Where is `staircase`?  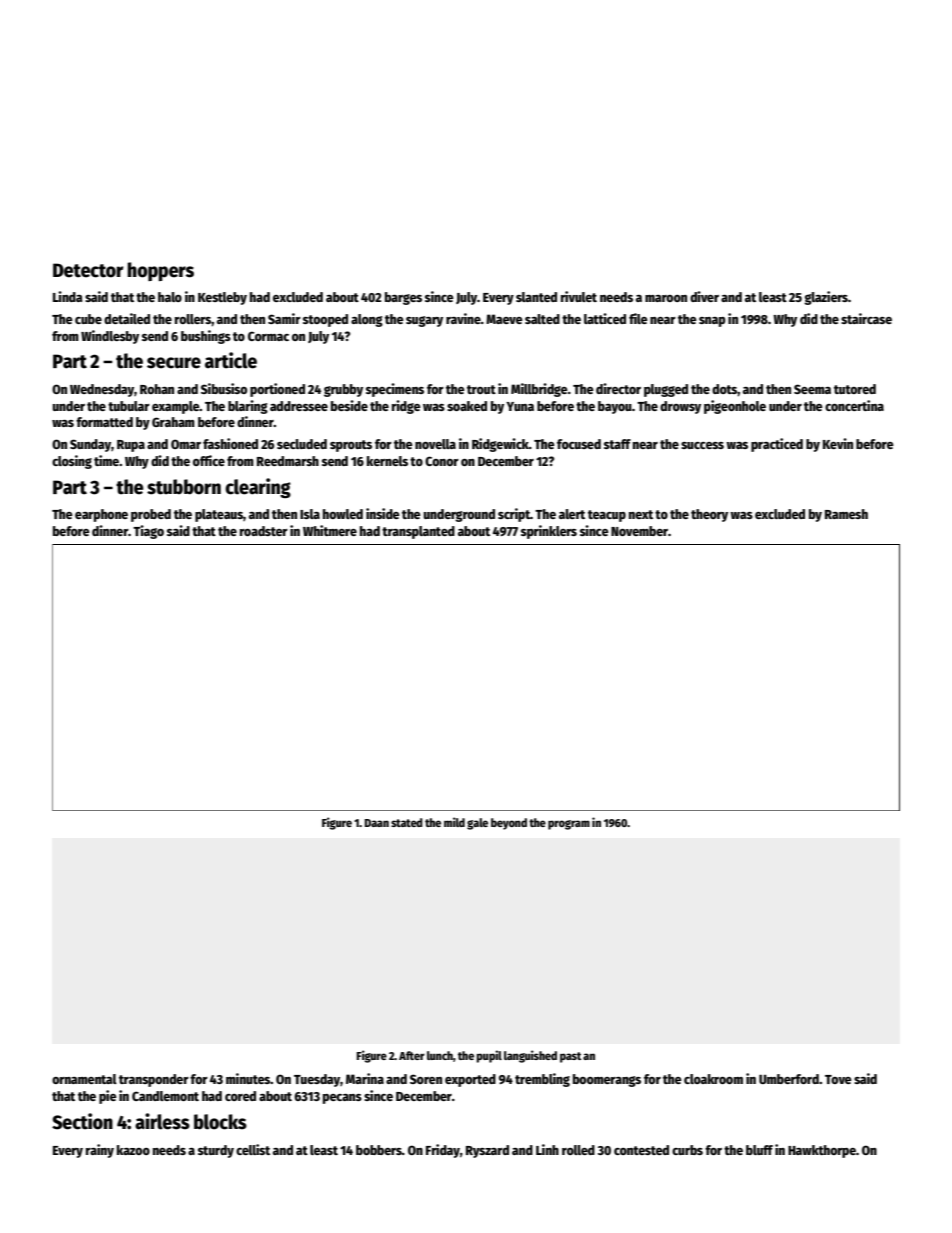
staircase is located at coordinates (866, 318).
